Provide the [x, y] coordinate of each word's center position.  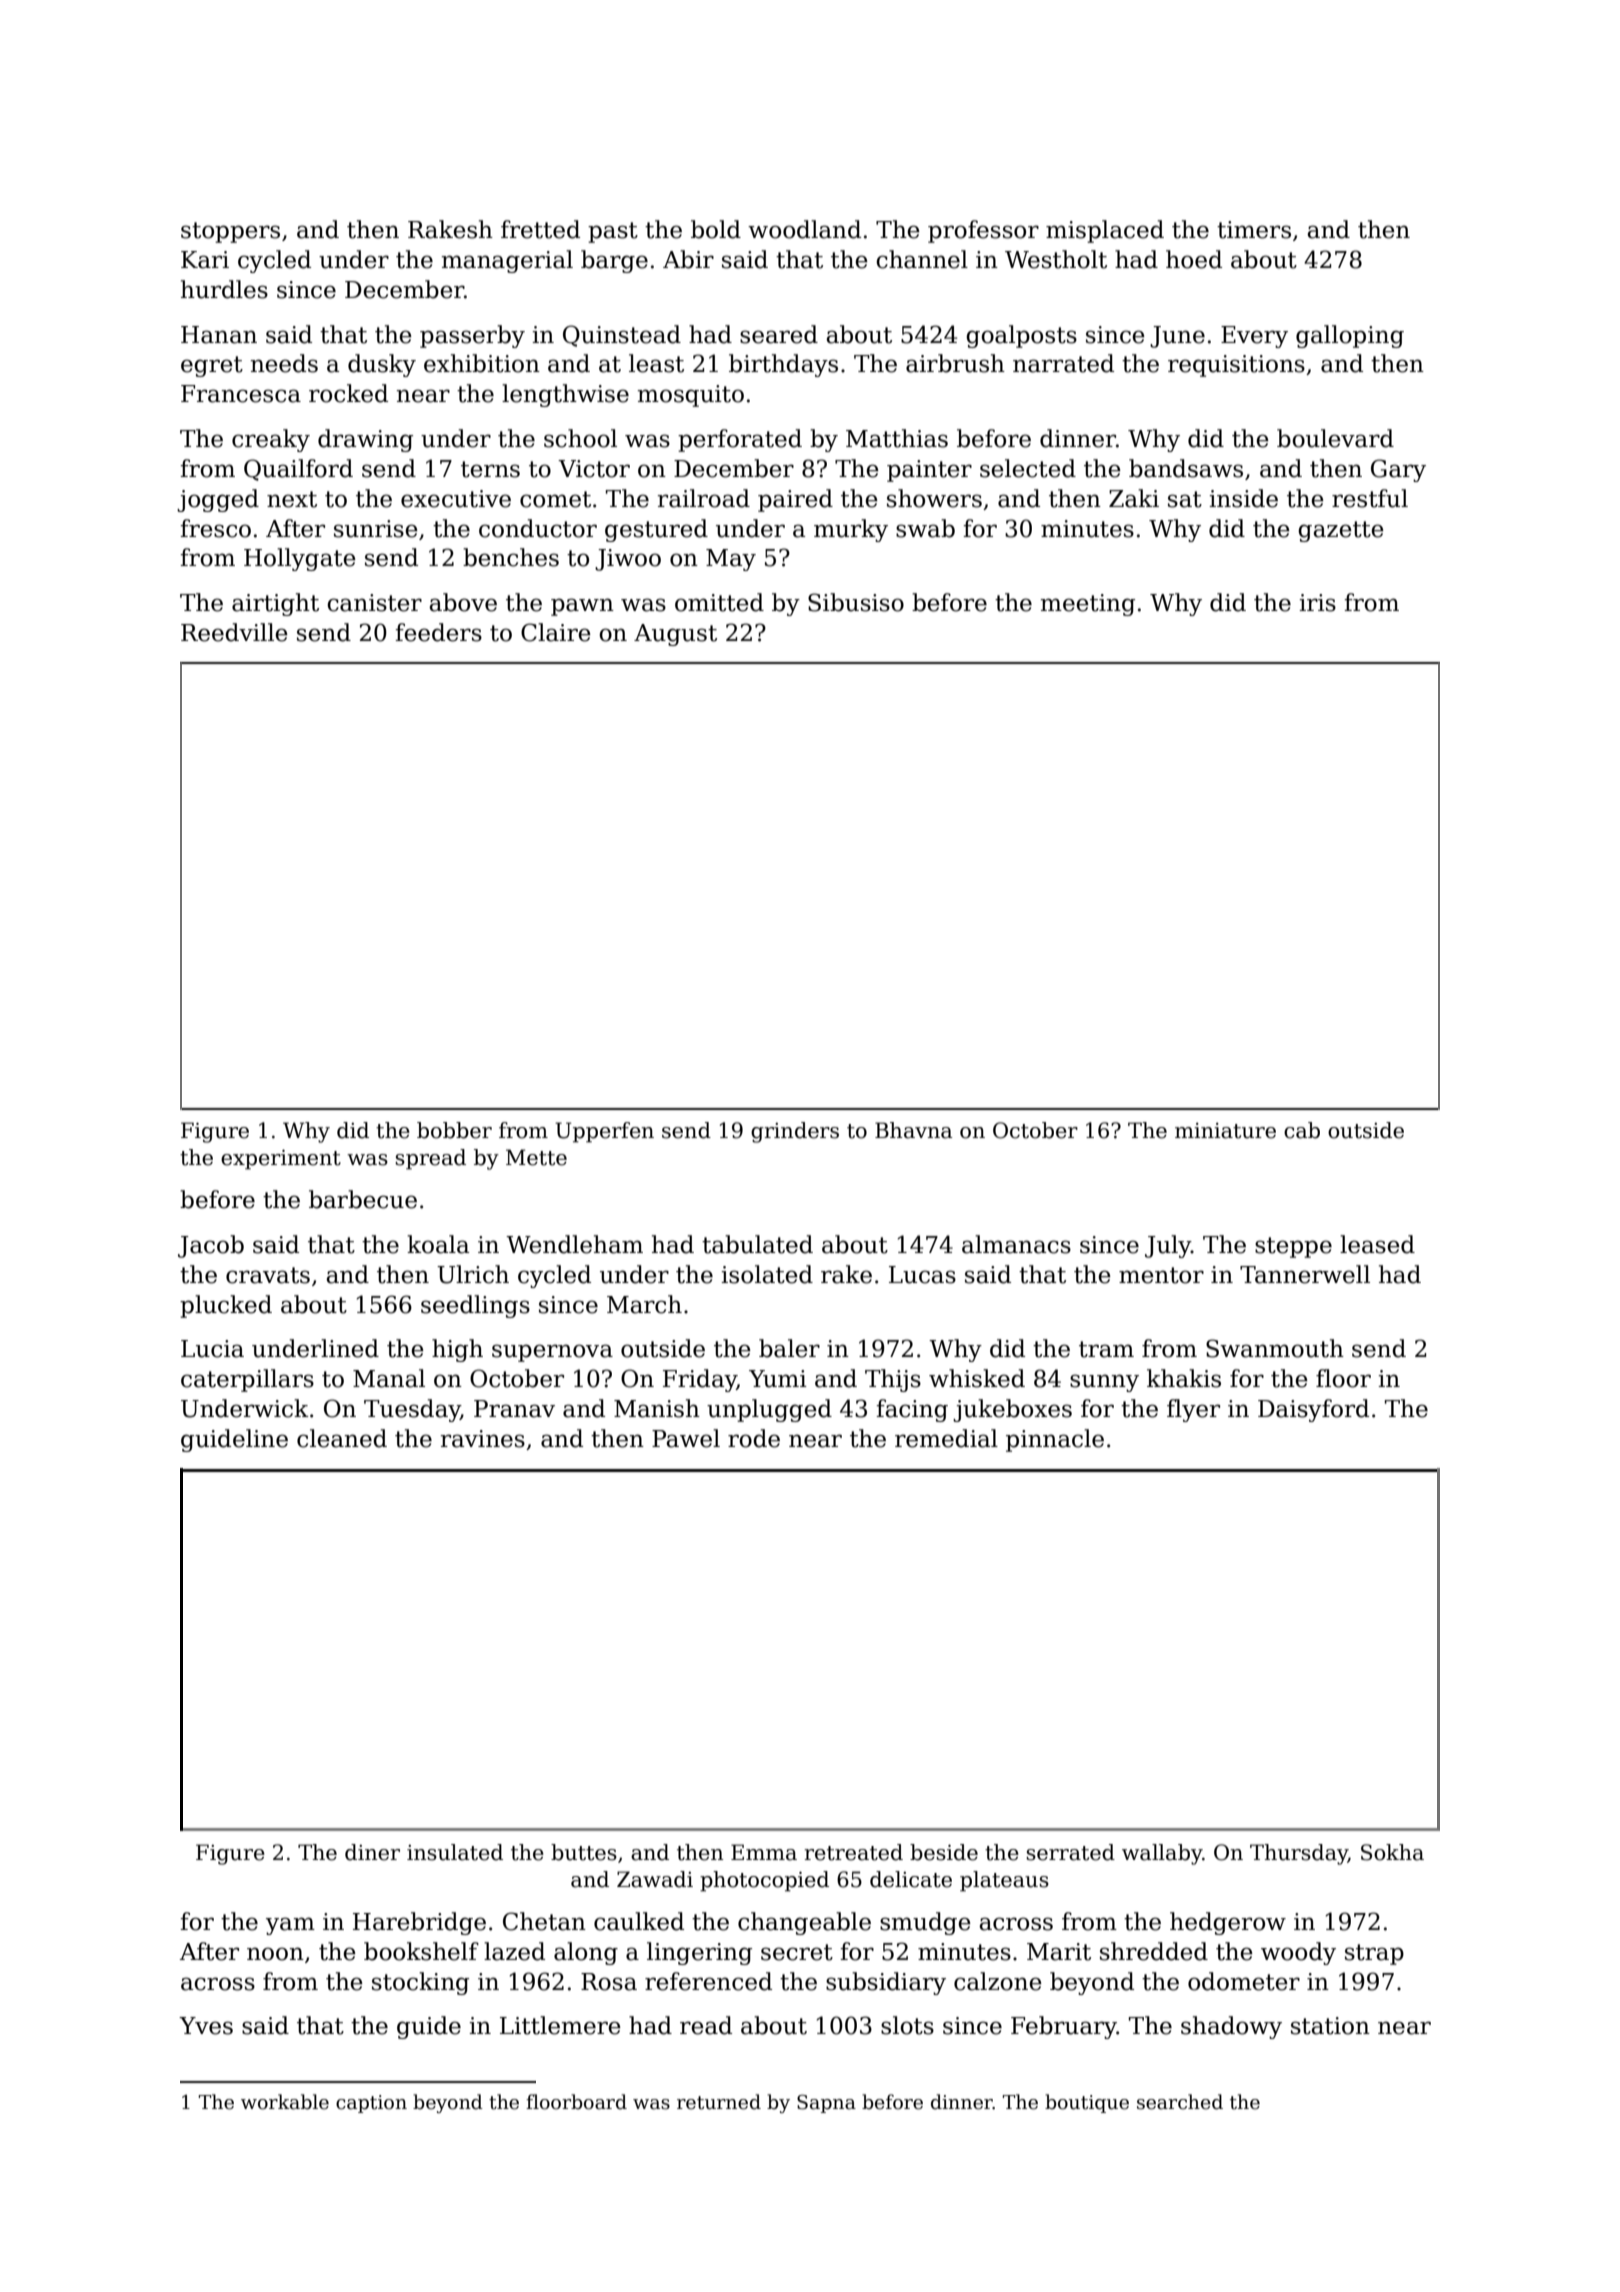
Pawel [686, 1438]
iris [1317, 603]
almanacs [1016, 1244]
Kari [205, 260]
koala [438, 1244]
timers [1254, 230]
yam [290, 1926]
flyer [1193, 1410]
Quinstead [622, 336]
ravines [482, 1439]
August [675, 635]
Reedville [234, 632]
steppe [1293, 1247]
